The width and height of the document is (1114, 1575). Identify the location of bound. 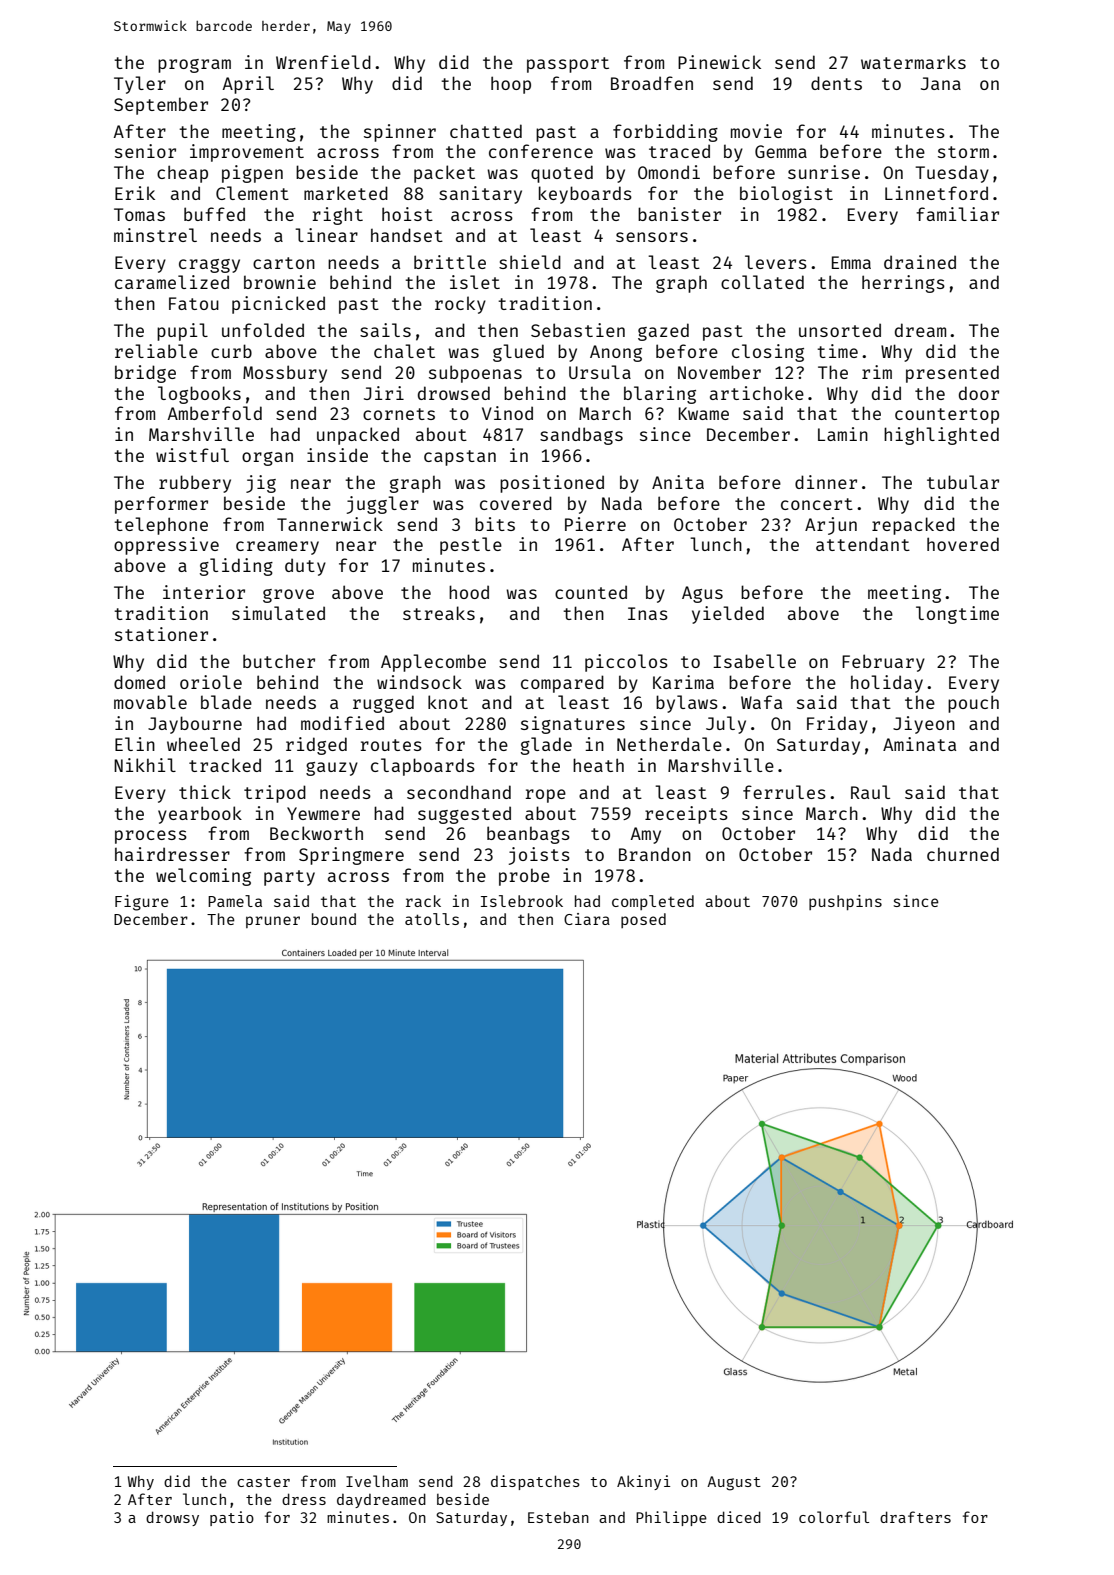
(334, 919).
